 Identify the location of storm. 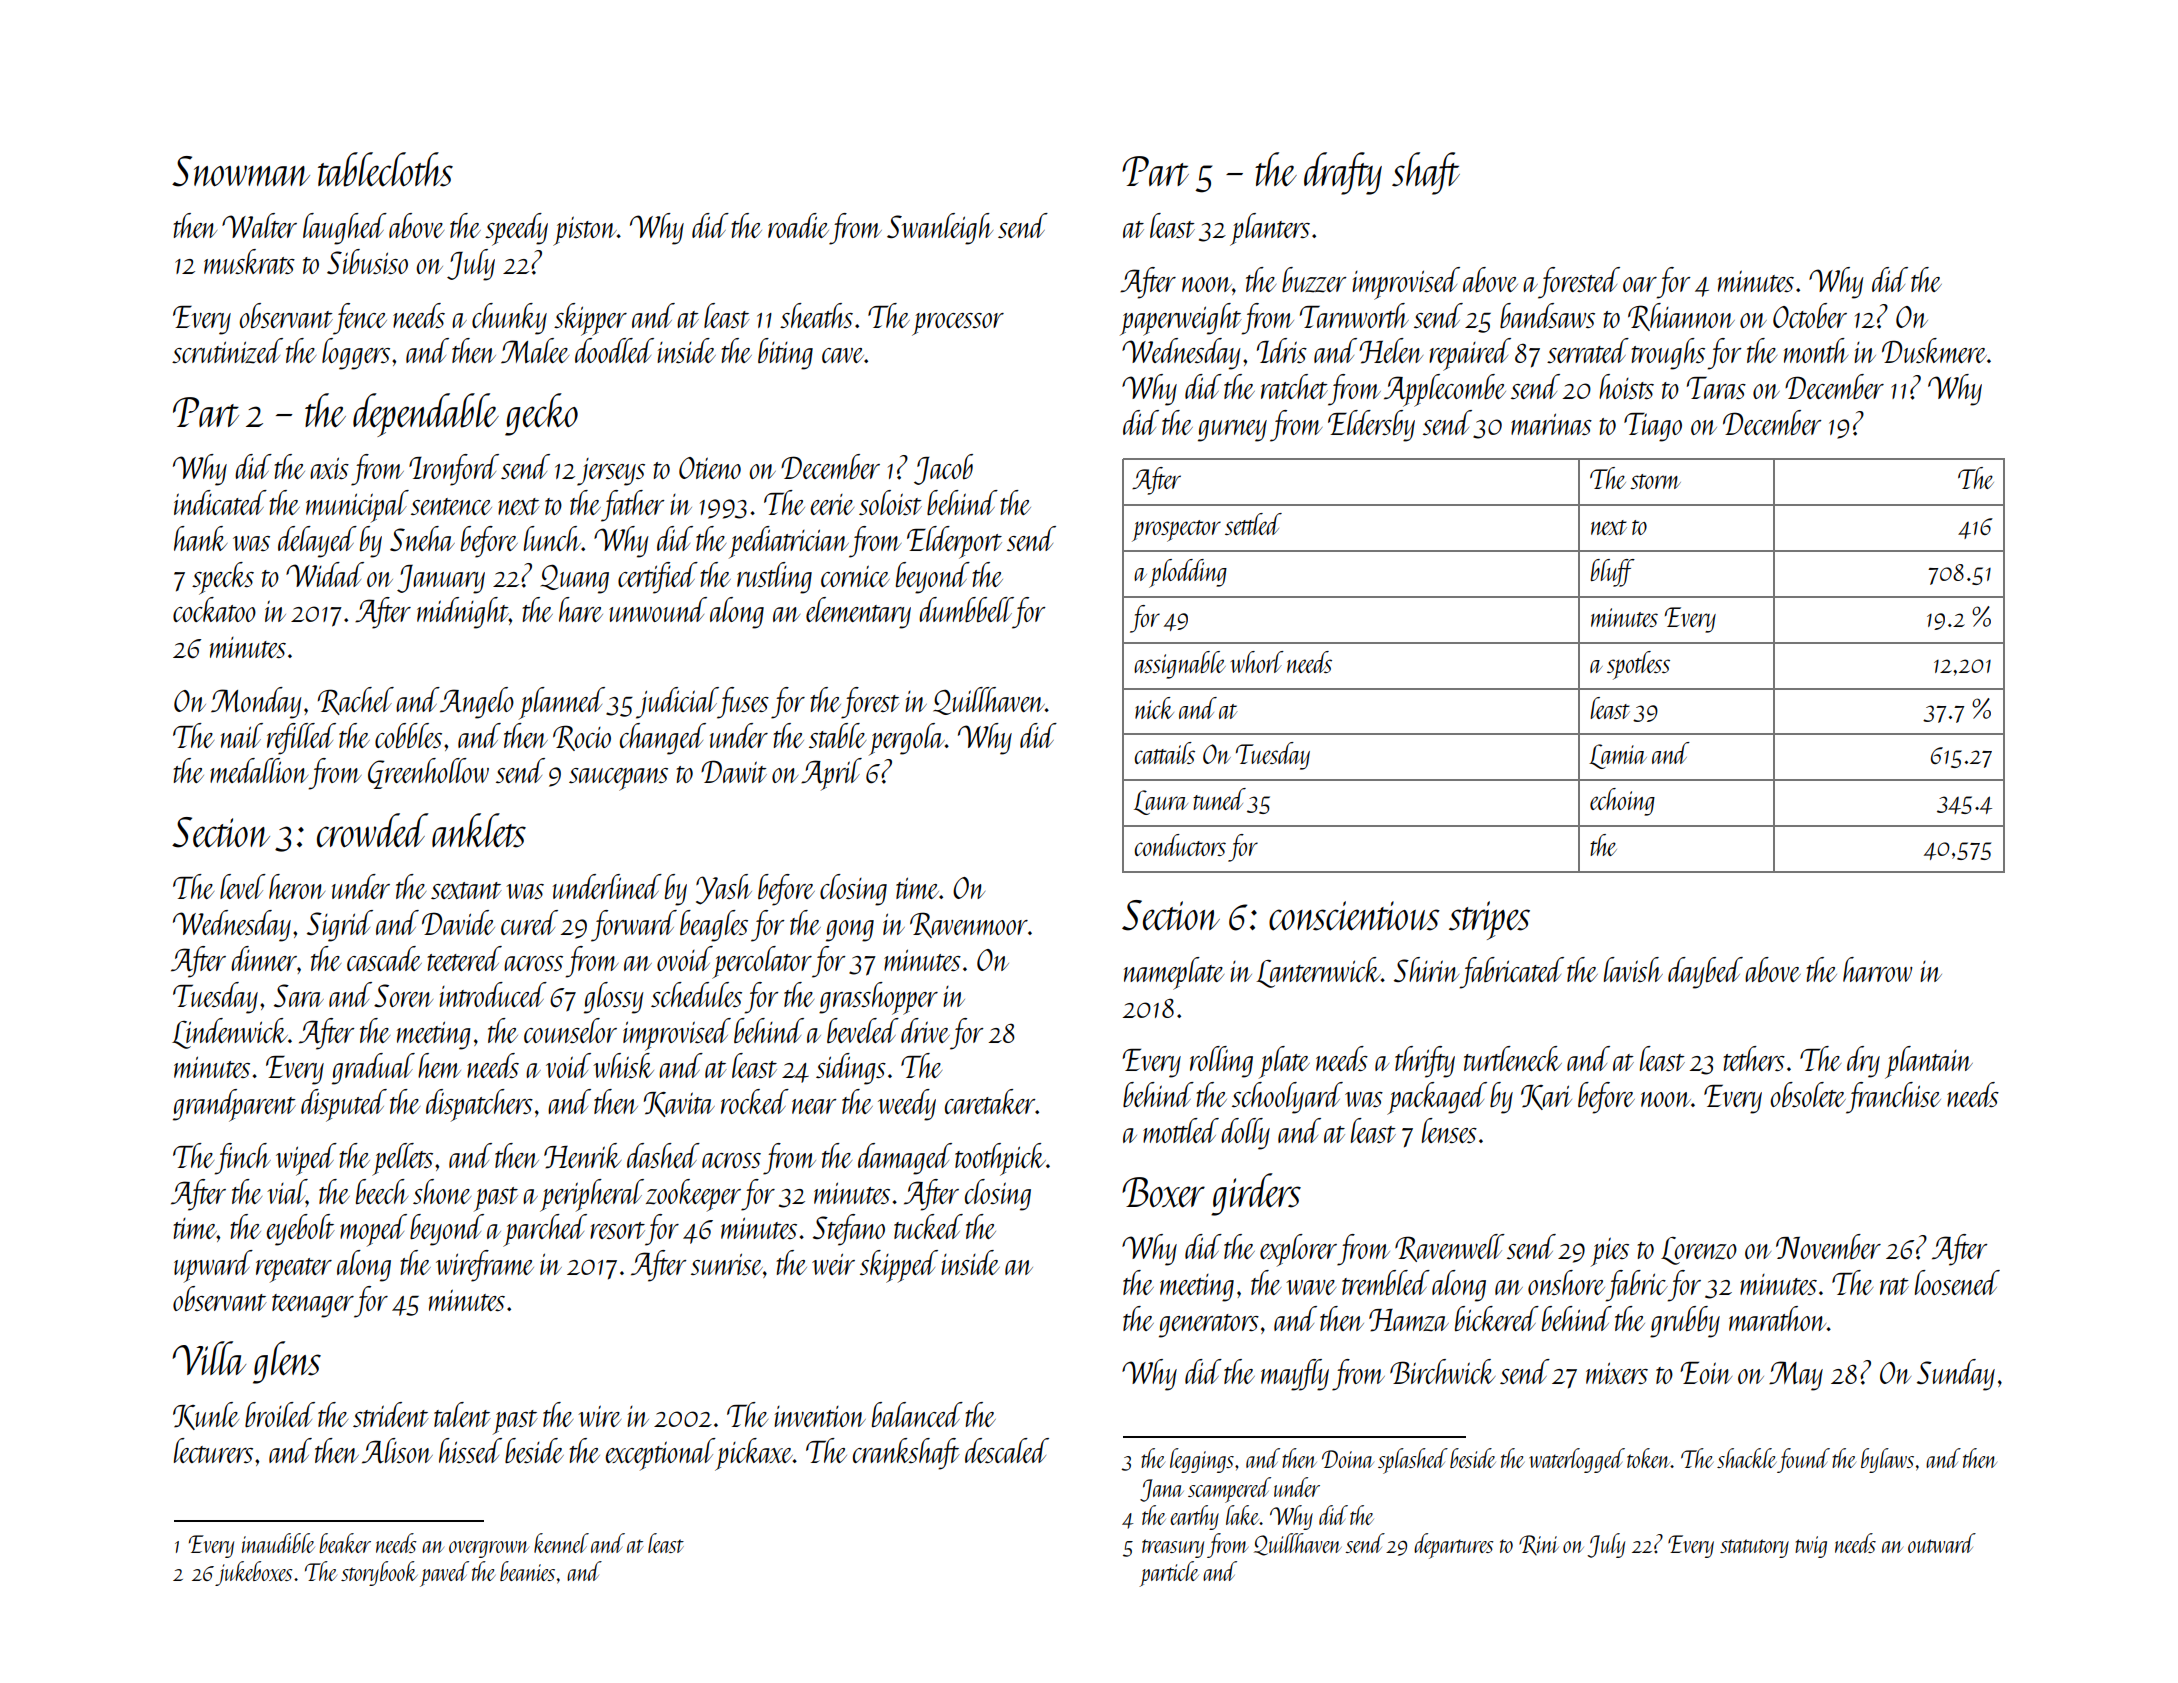
(1655, 481).
